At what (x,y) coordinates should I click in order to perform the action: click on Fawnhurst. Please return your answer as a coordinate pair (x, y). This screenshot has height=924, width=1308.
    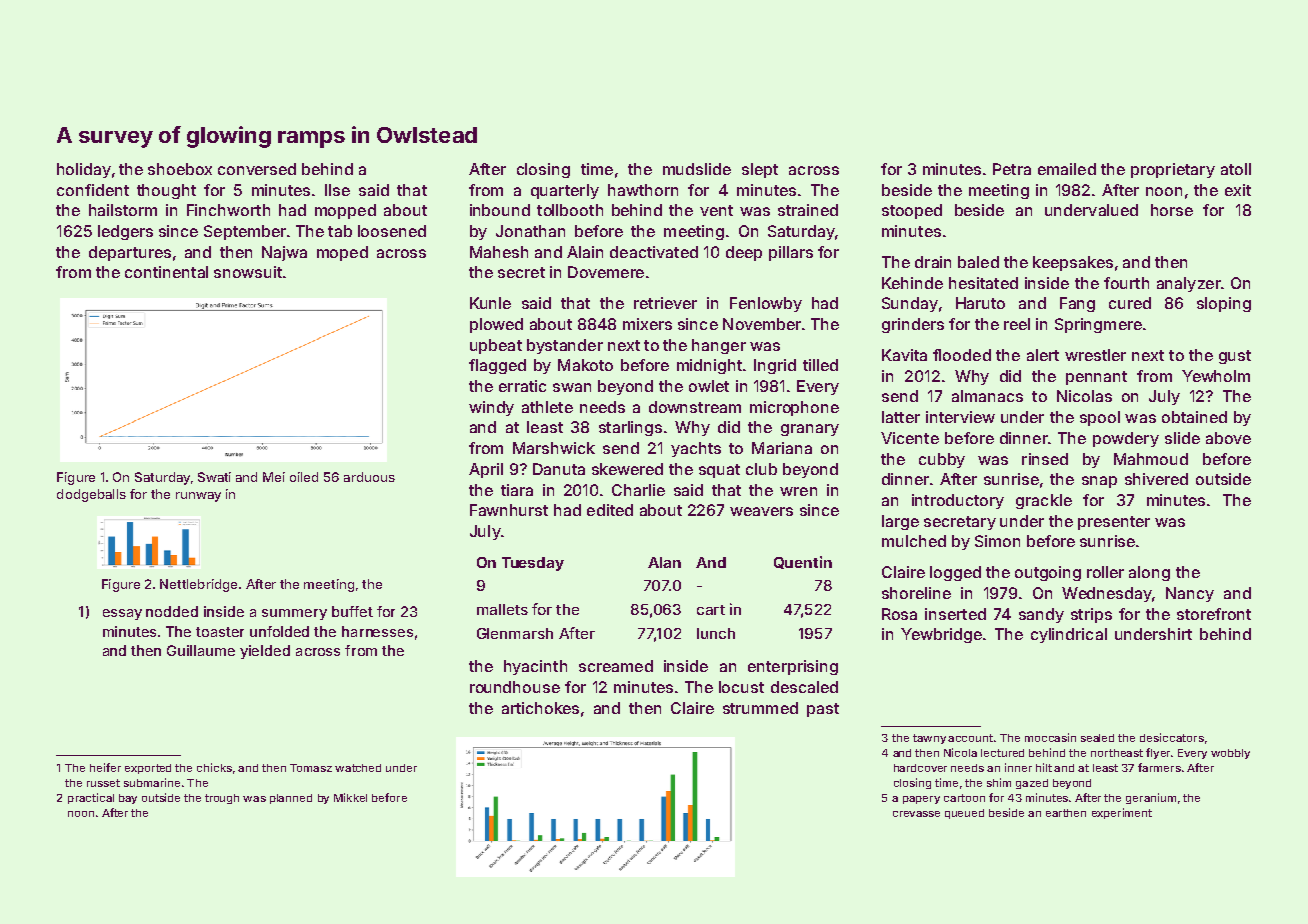
    Looking at the image, I should click on (509, 510).
